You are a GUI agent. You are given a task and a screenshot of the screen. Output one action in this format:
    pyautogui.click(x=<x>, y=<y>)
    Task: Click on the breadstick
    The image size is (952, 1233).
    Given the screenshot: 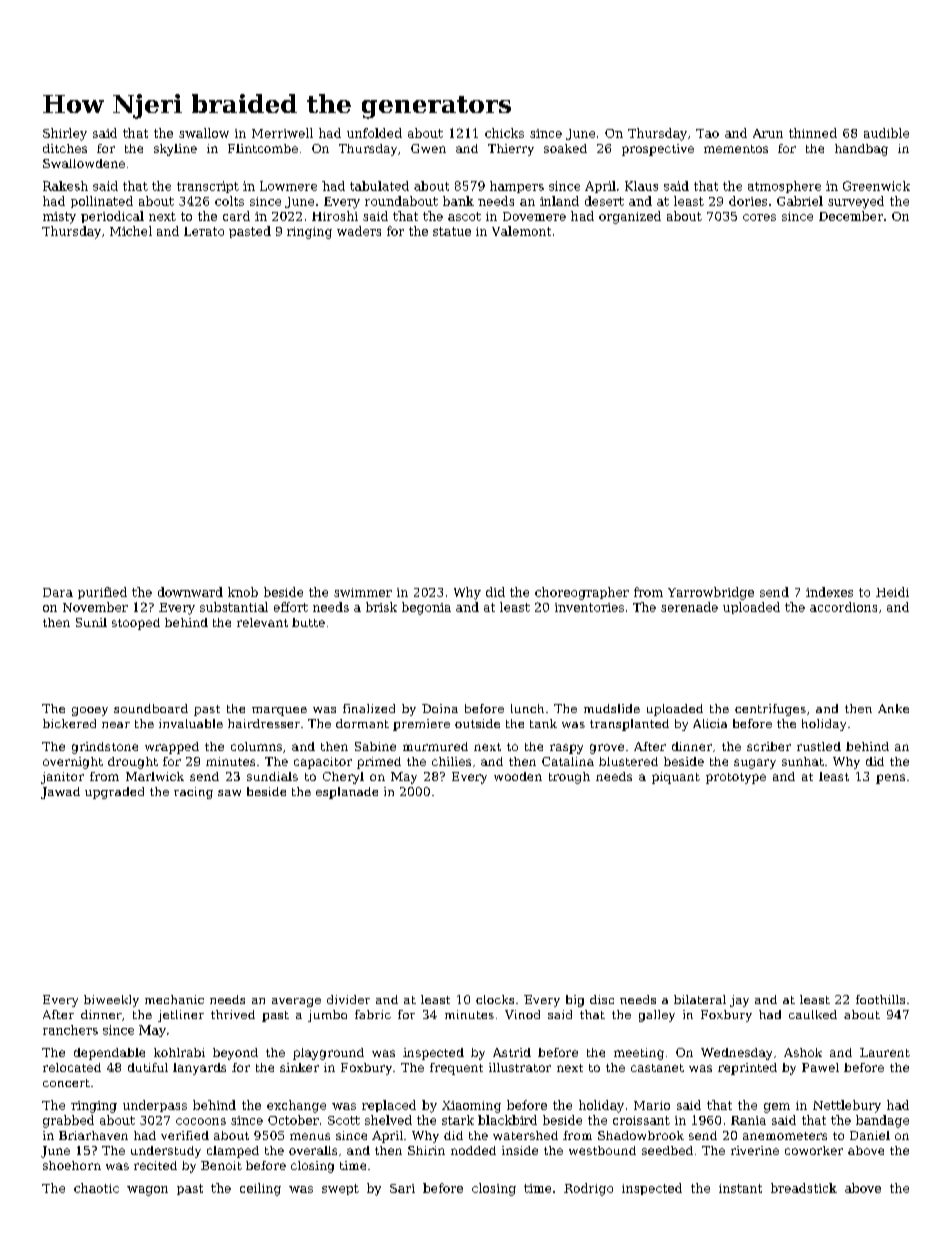 What is the action you would take?
    pyautogui.click(x=804, y=1188)
